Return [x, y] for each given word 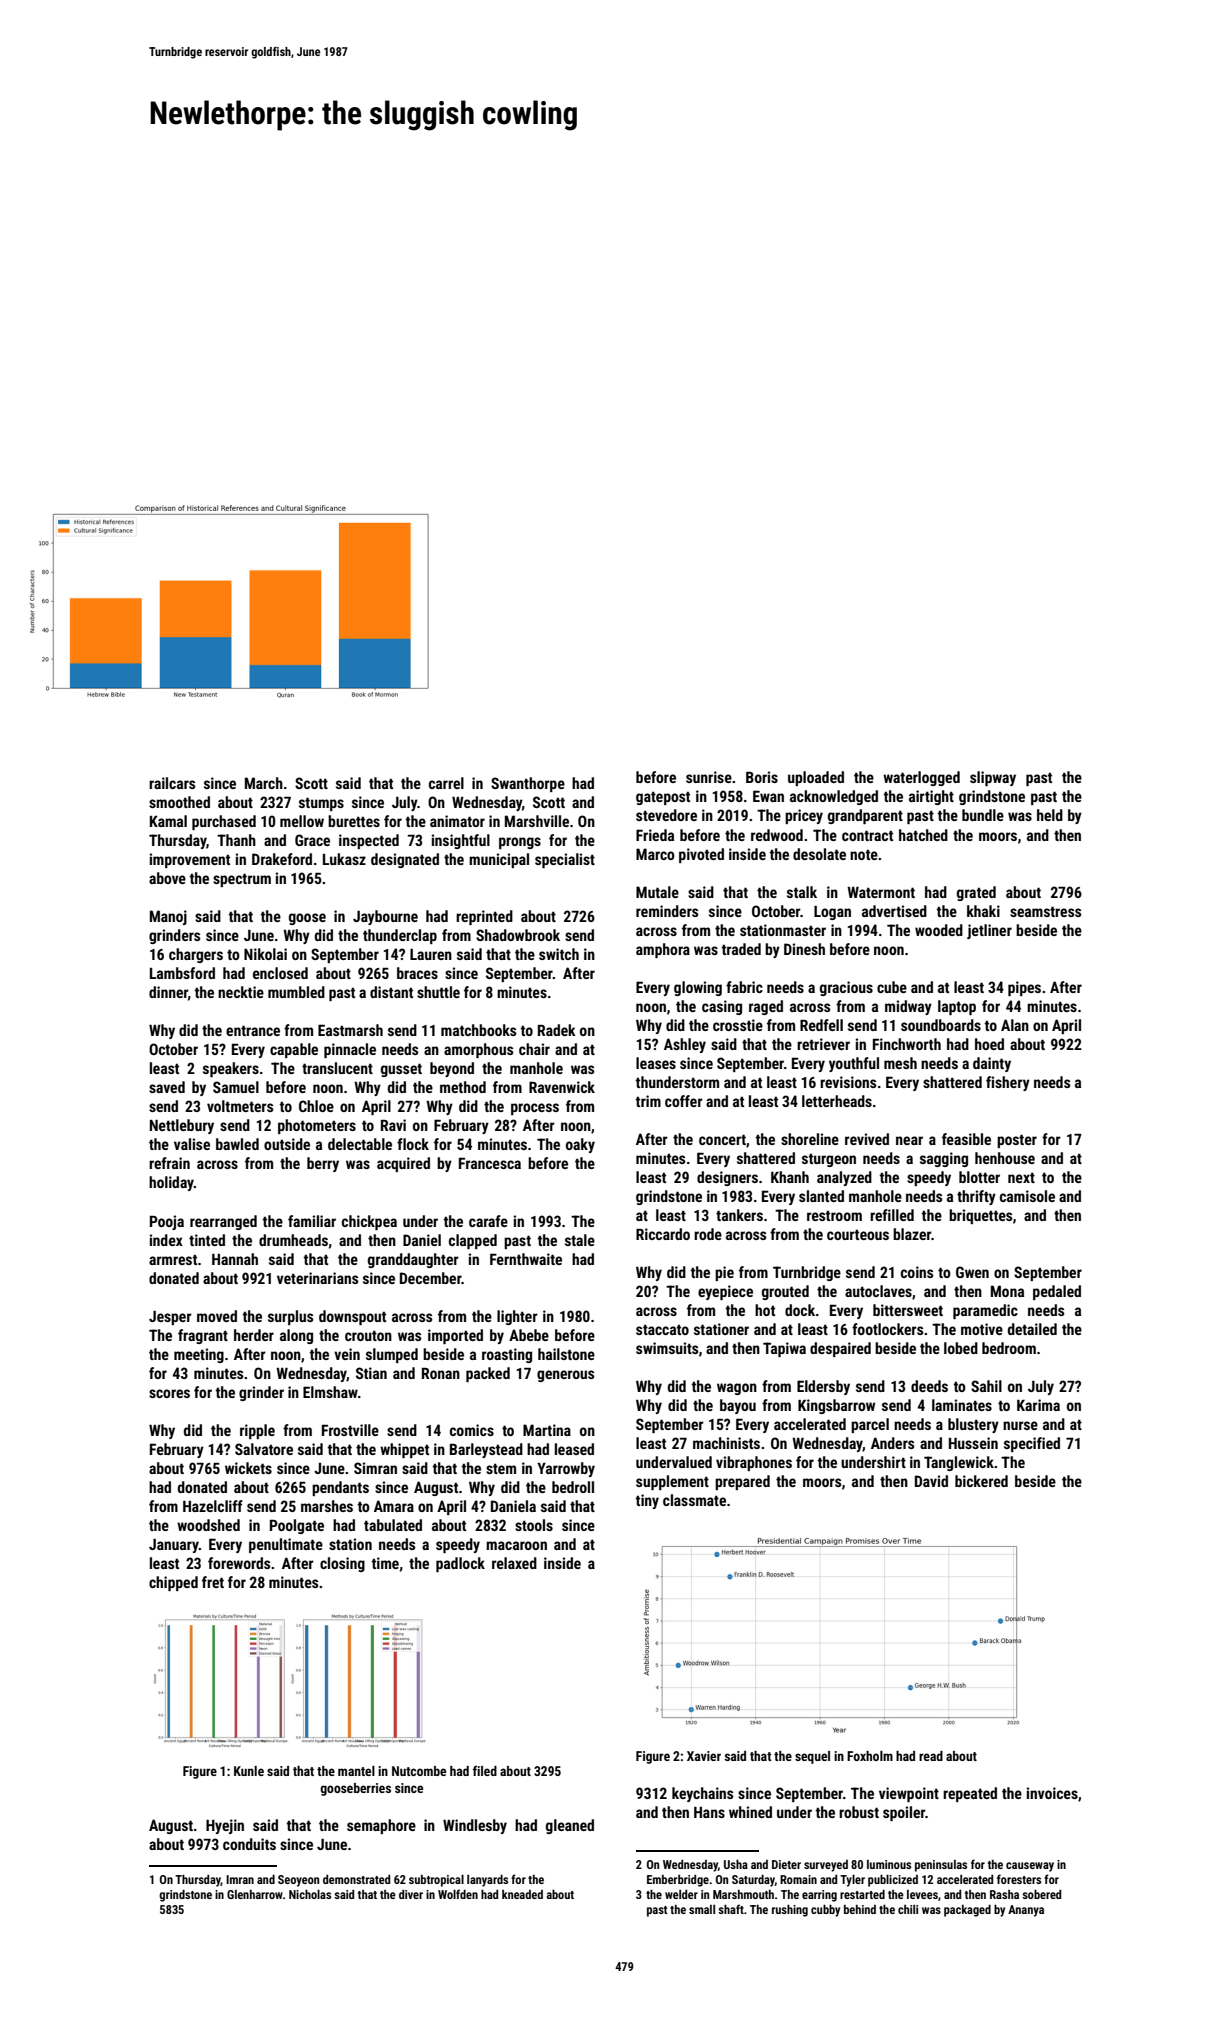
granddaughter [413, 1260]
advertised [894, 911]
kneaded [522, 1894]
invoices [1052, 1793]
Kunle [249, 1771]
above [167, 878]
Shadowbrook [518, 935]
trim [648, 1101]
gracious [846, 988]
